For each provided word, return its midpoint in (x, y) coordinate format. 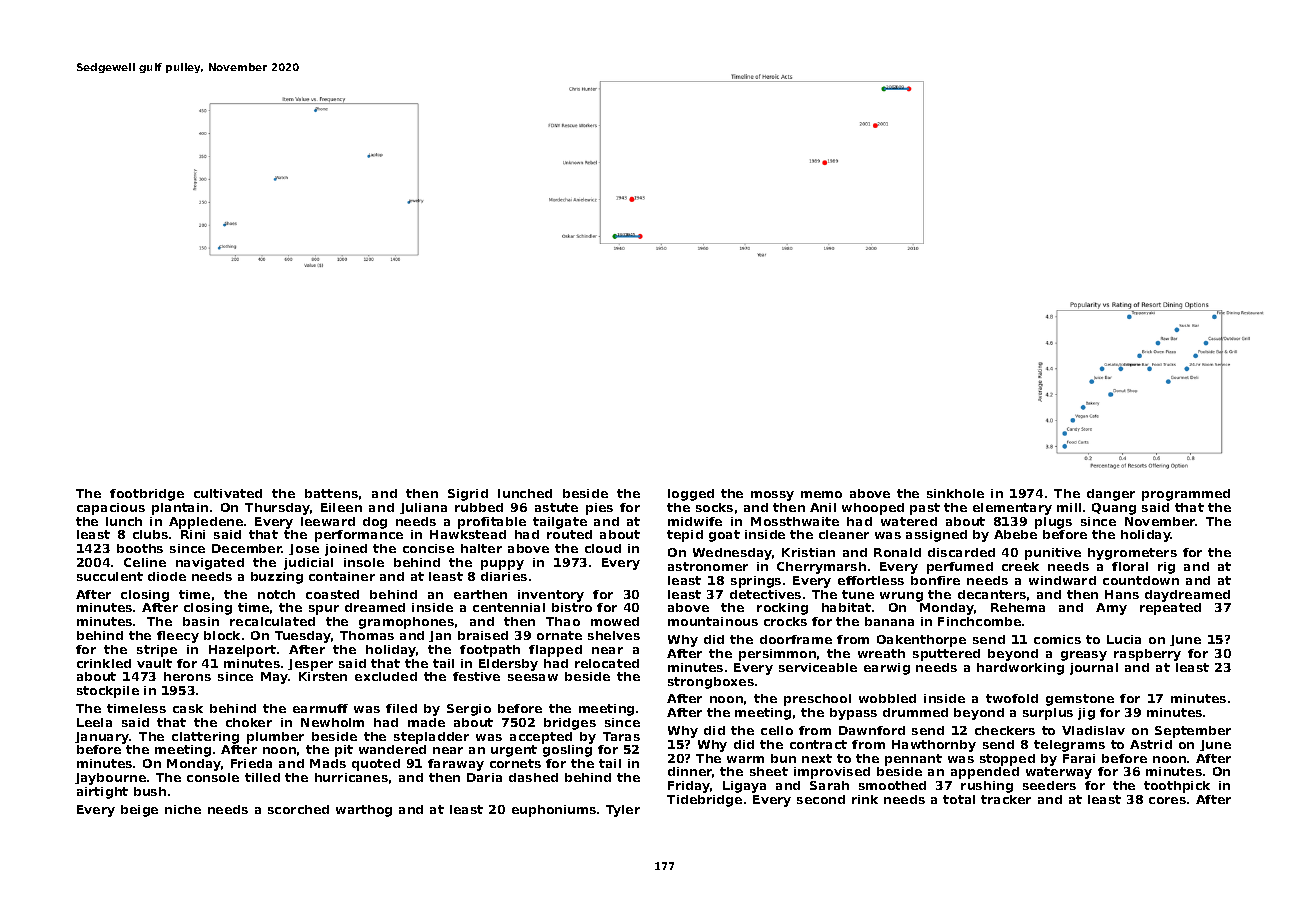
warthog (364, 811)
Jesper (310, 665)
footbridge (147, 495)
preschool (817, 700)
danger (1111, 495)
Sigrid (468, 495)
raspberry (1147, 655)
